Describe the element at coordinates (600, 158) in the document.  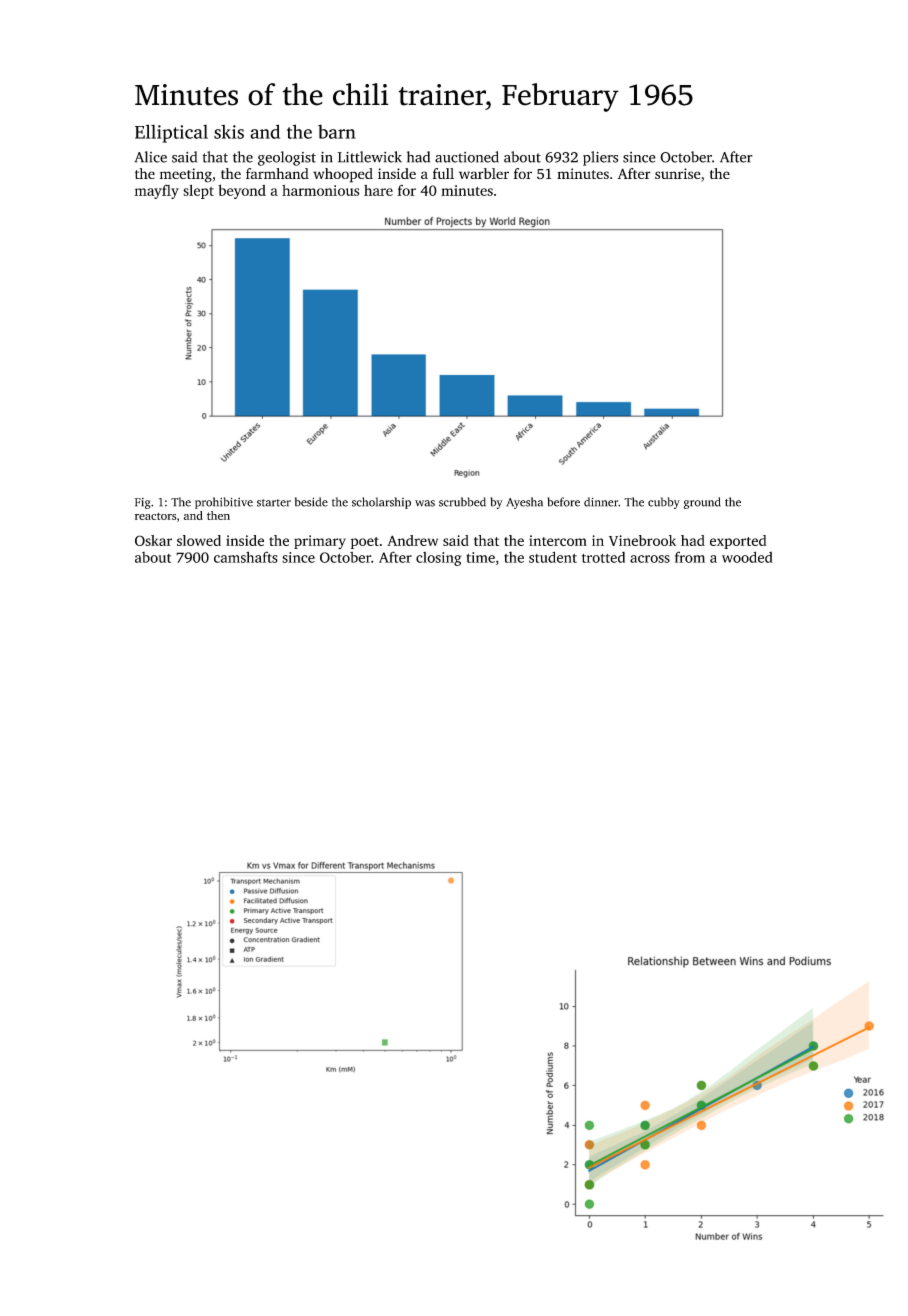
I see `pliers` at that location.
